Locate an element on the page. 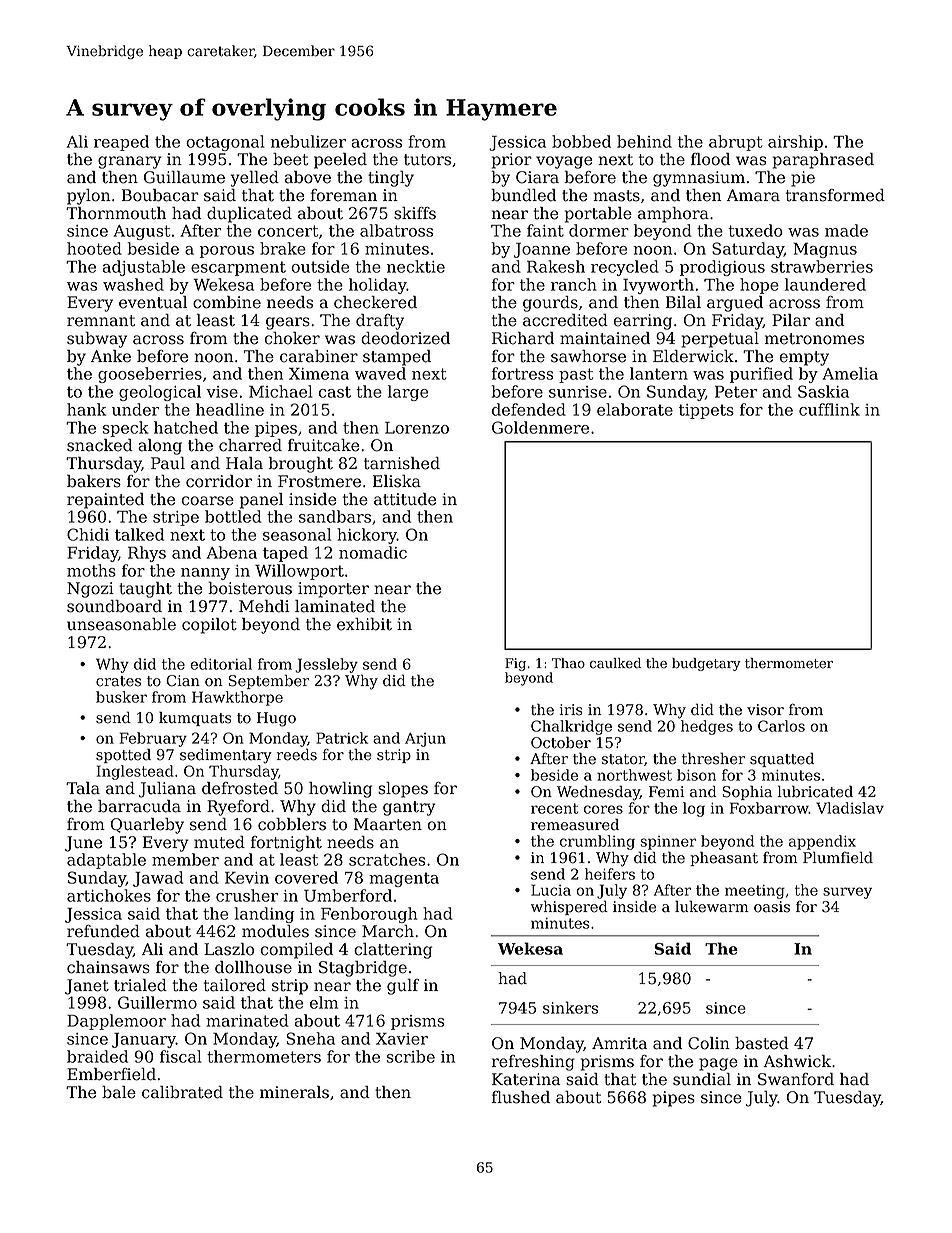  Maarten is located at coordinates (388, 824).
